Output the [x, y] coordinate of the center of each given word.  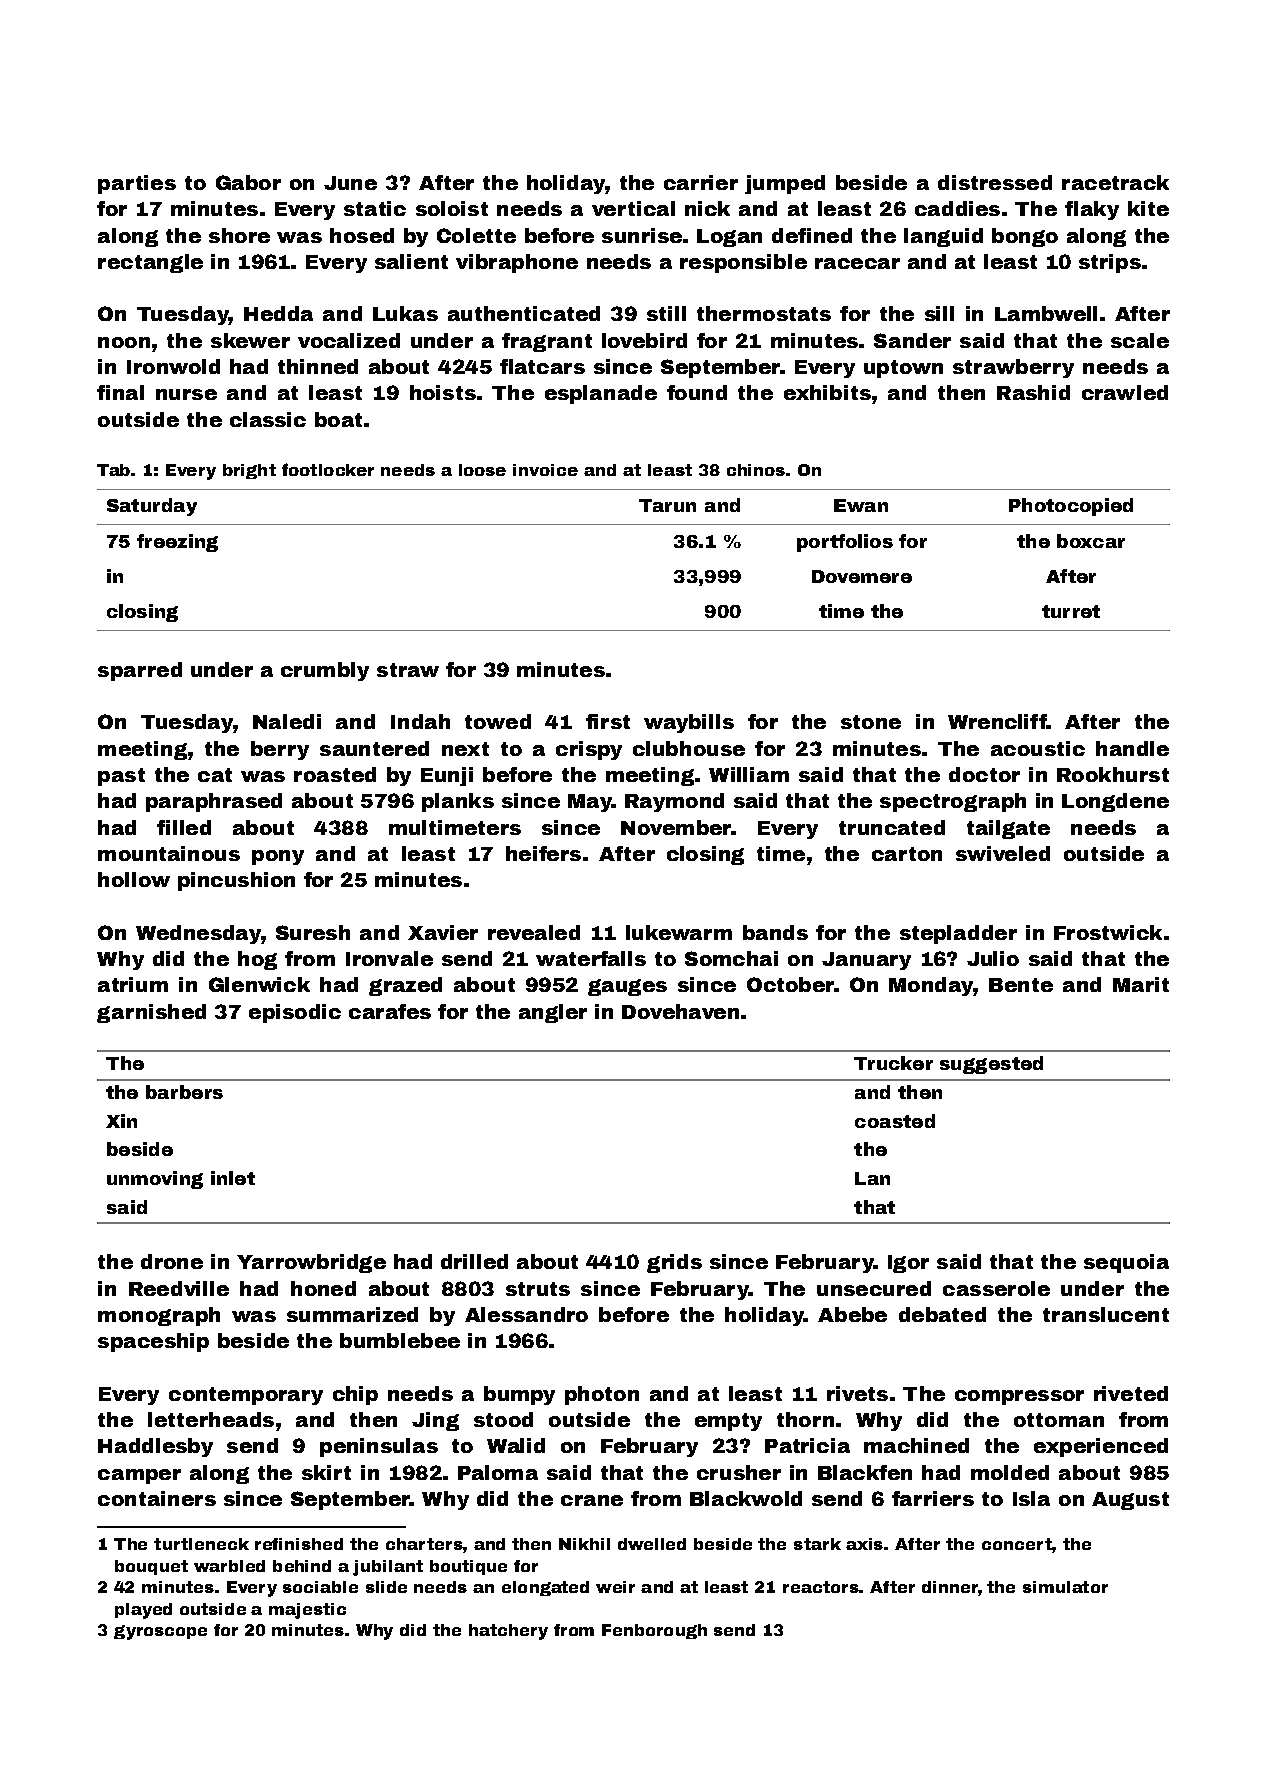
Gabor [248, 182]
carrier [701, 182]
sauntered [374, 748]
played [143, 1611]
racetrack [1115, 182]
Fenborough [654, 1631]
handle [1132, 748]
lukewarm [679, 932]
